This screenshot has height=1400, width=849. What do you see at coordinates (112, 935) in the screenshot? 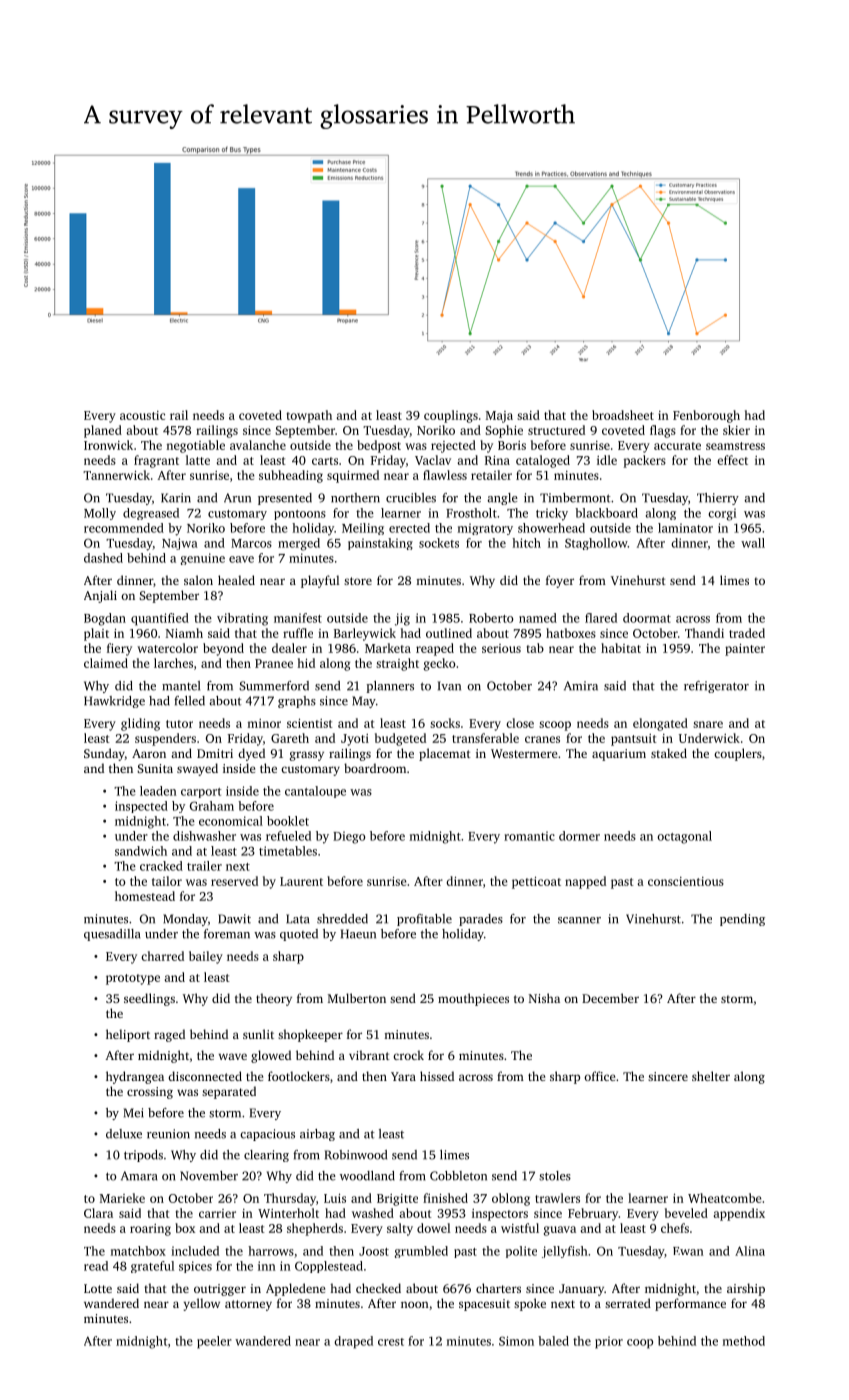
I see `quesadilla` at bounding box center [112, 935].
